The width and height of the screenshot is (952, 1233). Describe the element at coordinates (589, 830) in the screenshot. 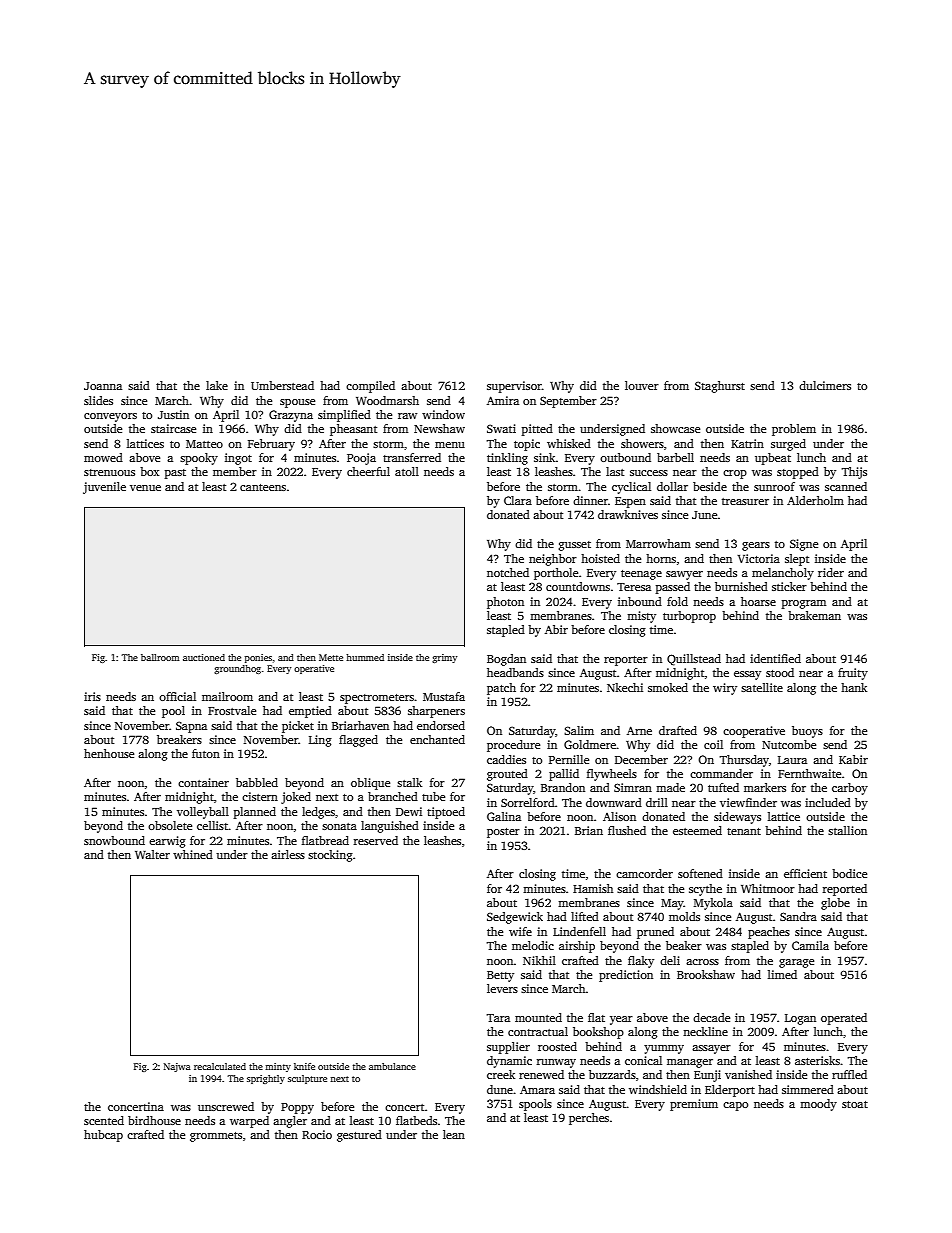

I see `Brian` at that location.
